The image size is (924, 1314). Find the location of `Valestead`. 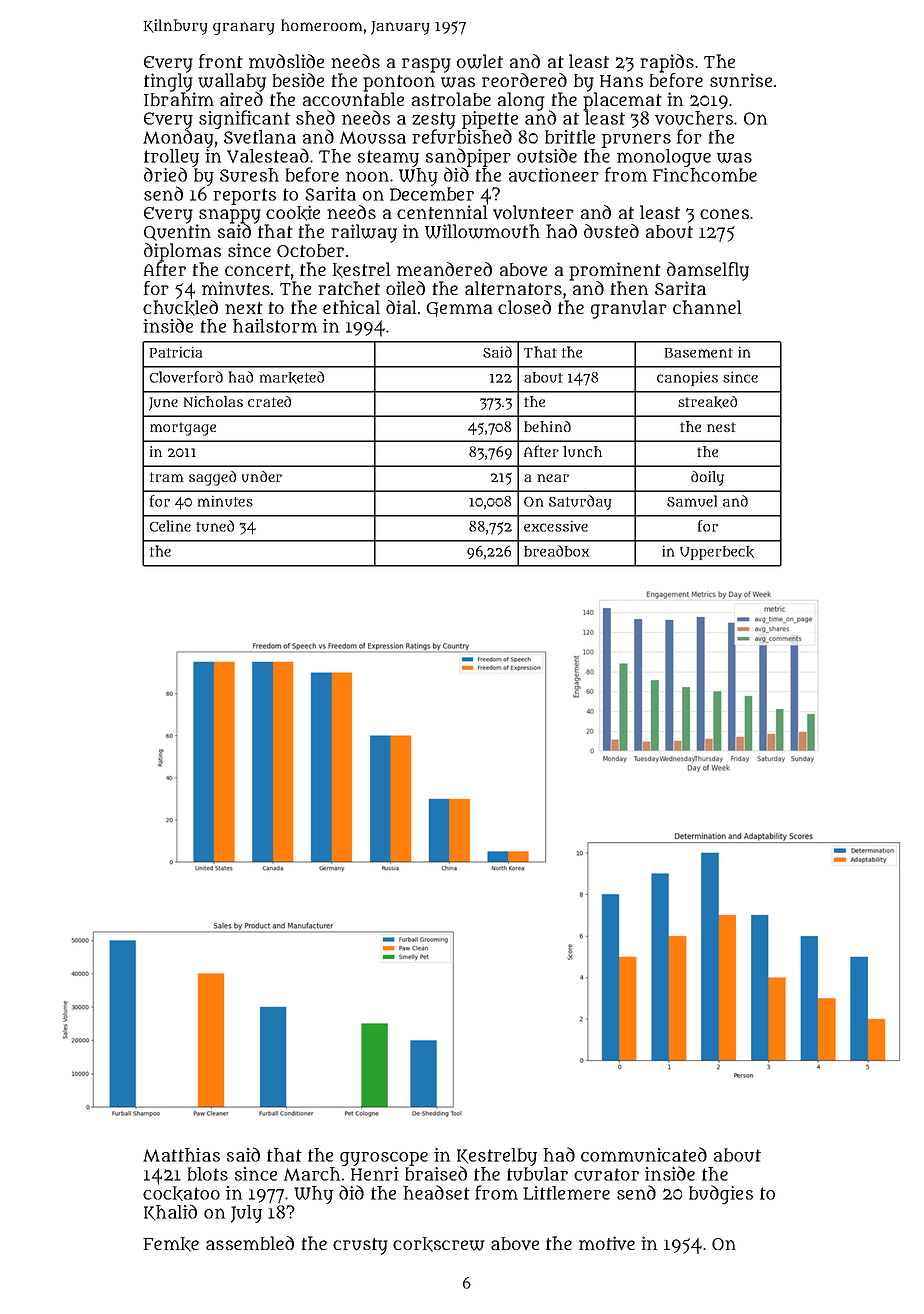

Valestead is located at coordinates (268, 155).
